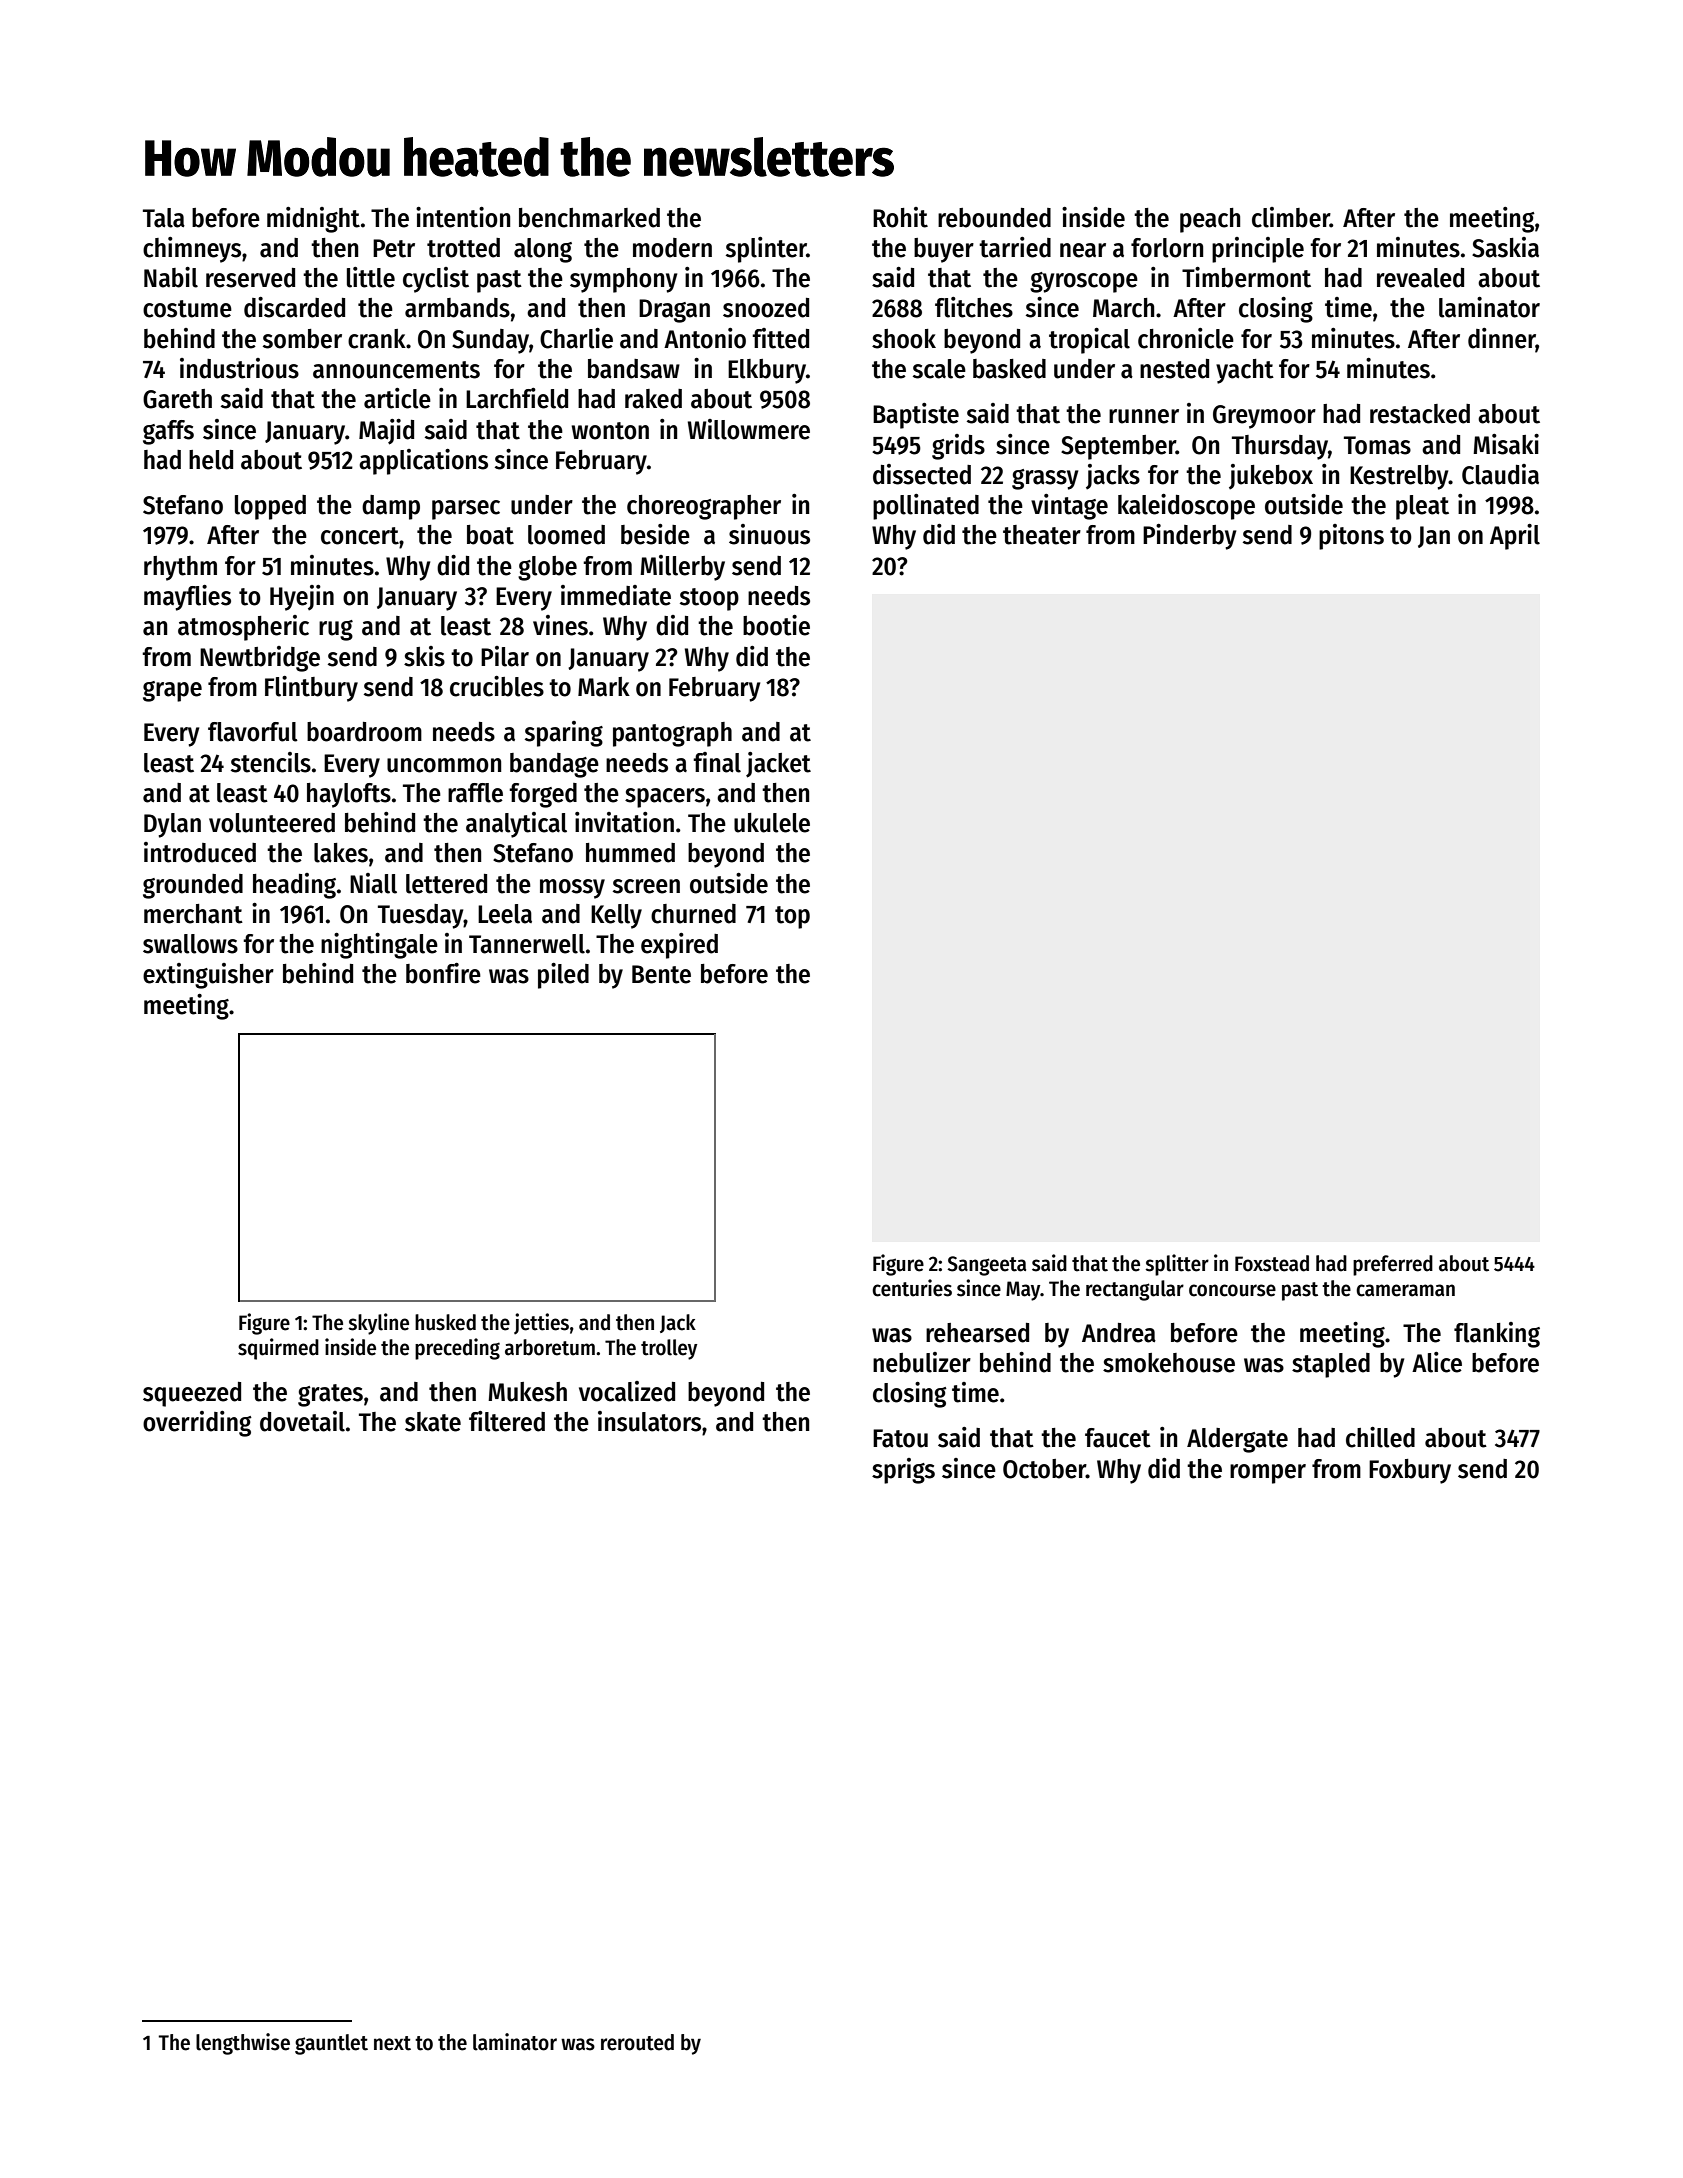 This screenshot has height=2178, width=1683. What do you see at coordinates (916, 416) in the screenshot?
I see `Baptiste` at bounding box center [916, 416].
